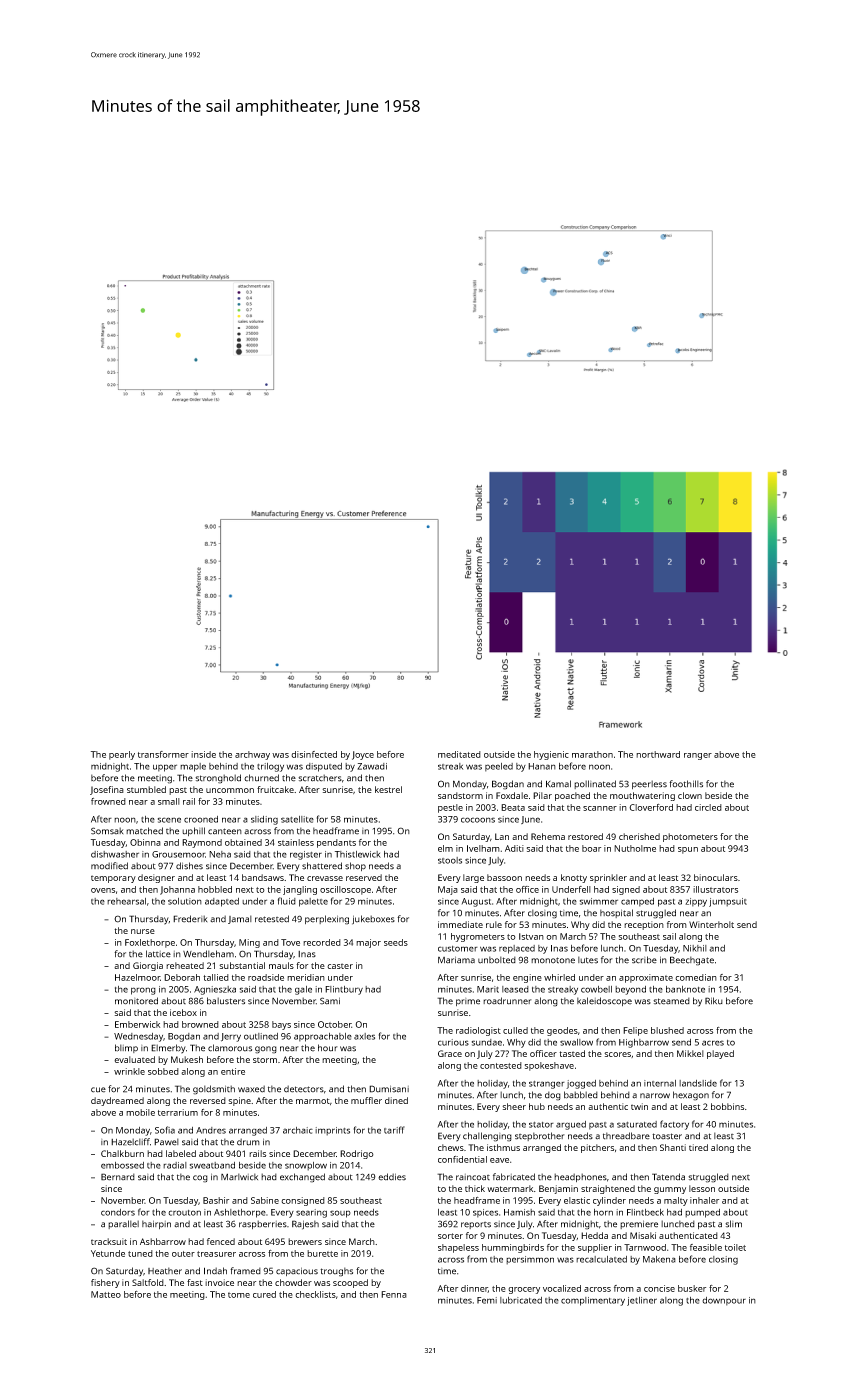 This screenshot has height=1400, width=849. Describe the element at coordinates (459, 754) in the screenshot. I see `meditated` at that location.
